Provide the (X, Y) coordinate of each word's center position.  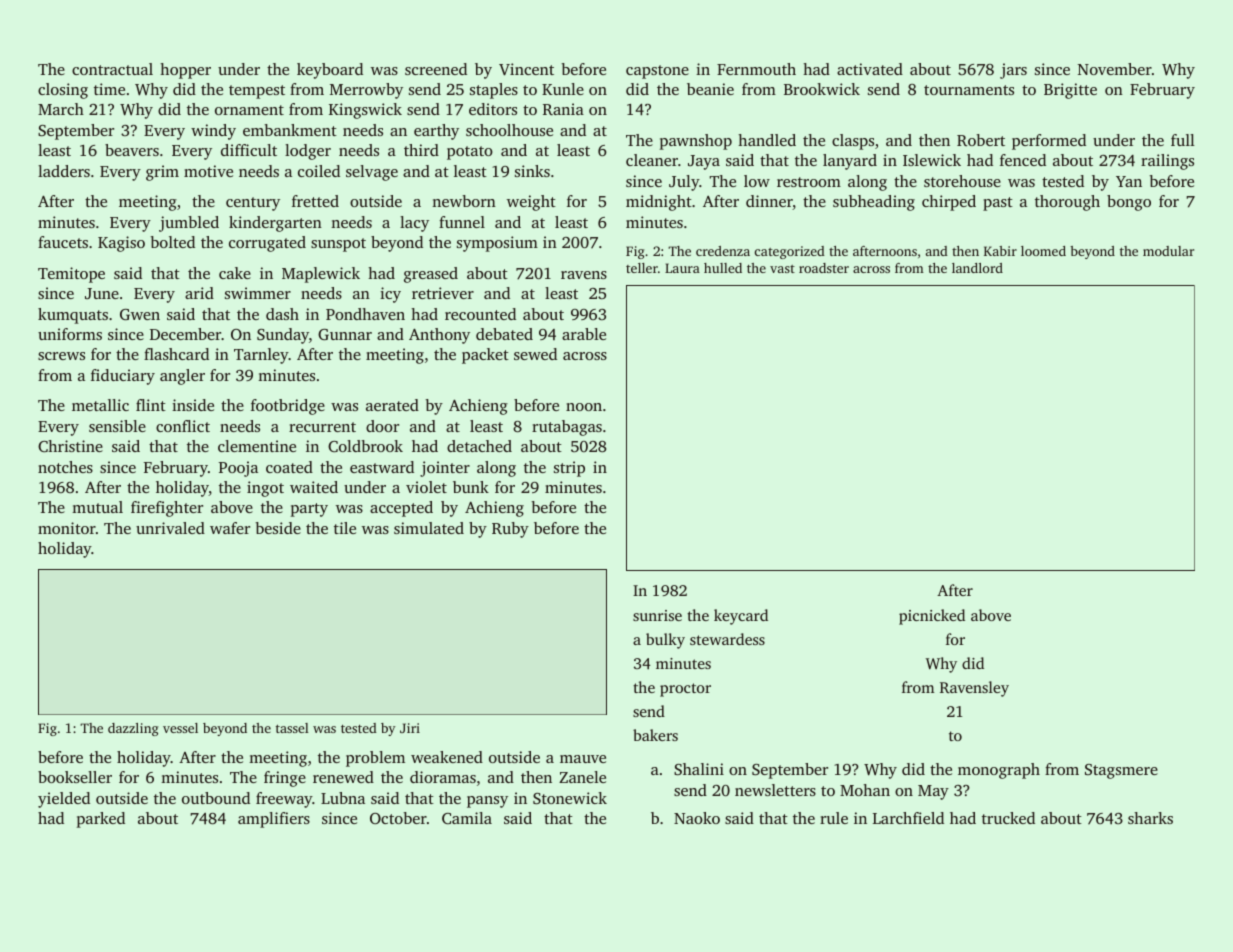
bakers (655, 735)
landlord (977, 268)
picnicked (932, 617)
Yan (1129, 181)
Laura (682, 268)
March (61, 109)
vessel (180, 728)
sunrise (657, 615)
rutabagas (567, 428)
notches (65, 467)
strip (569, 469)
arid (199, 293)
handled (767, 140)
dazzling (133, 729)
